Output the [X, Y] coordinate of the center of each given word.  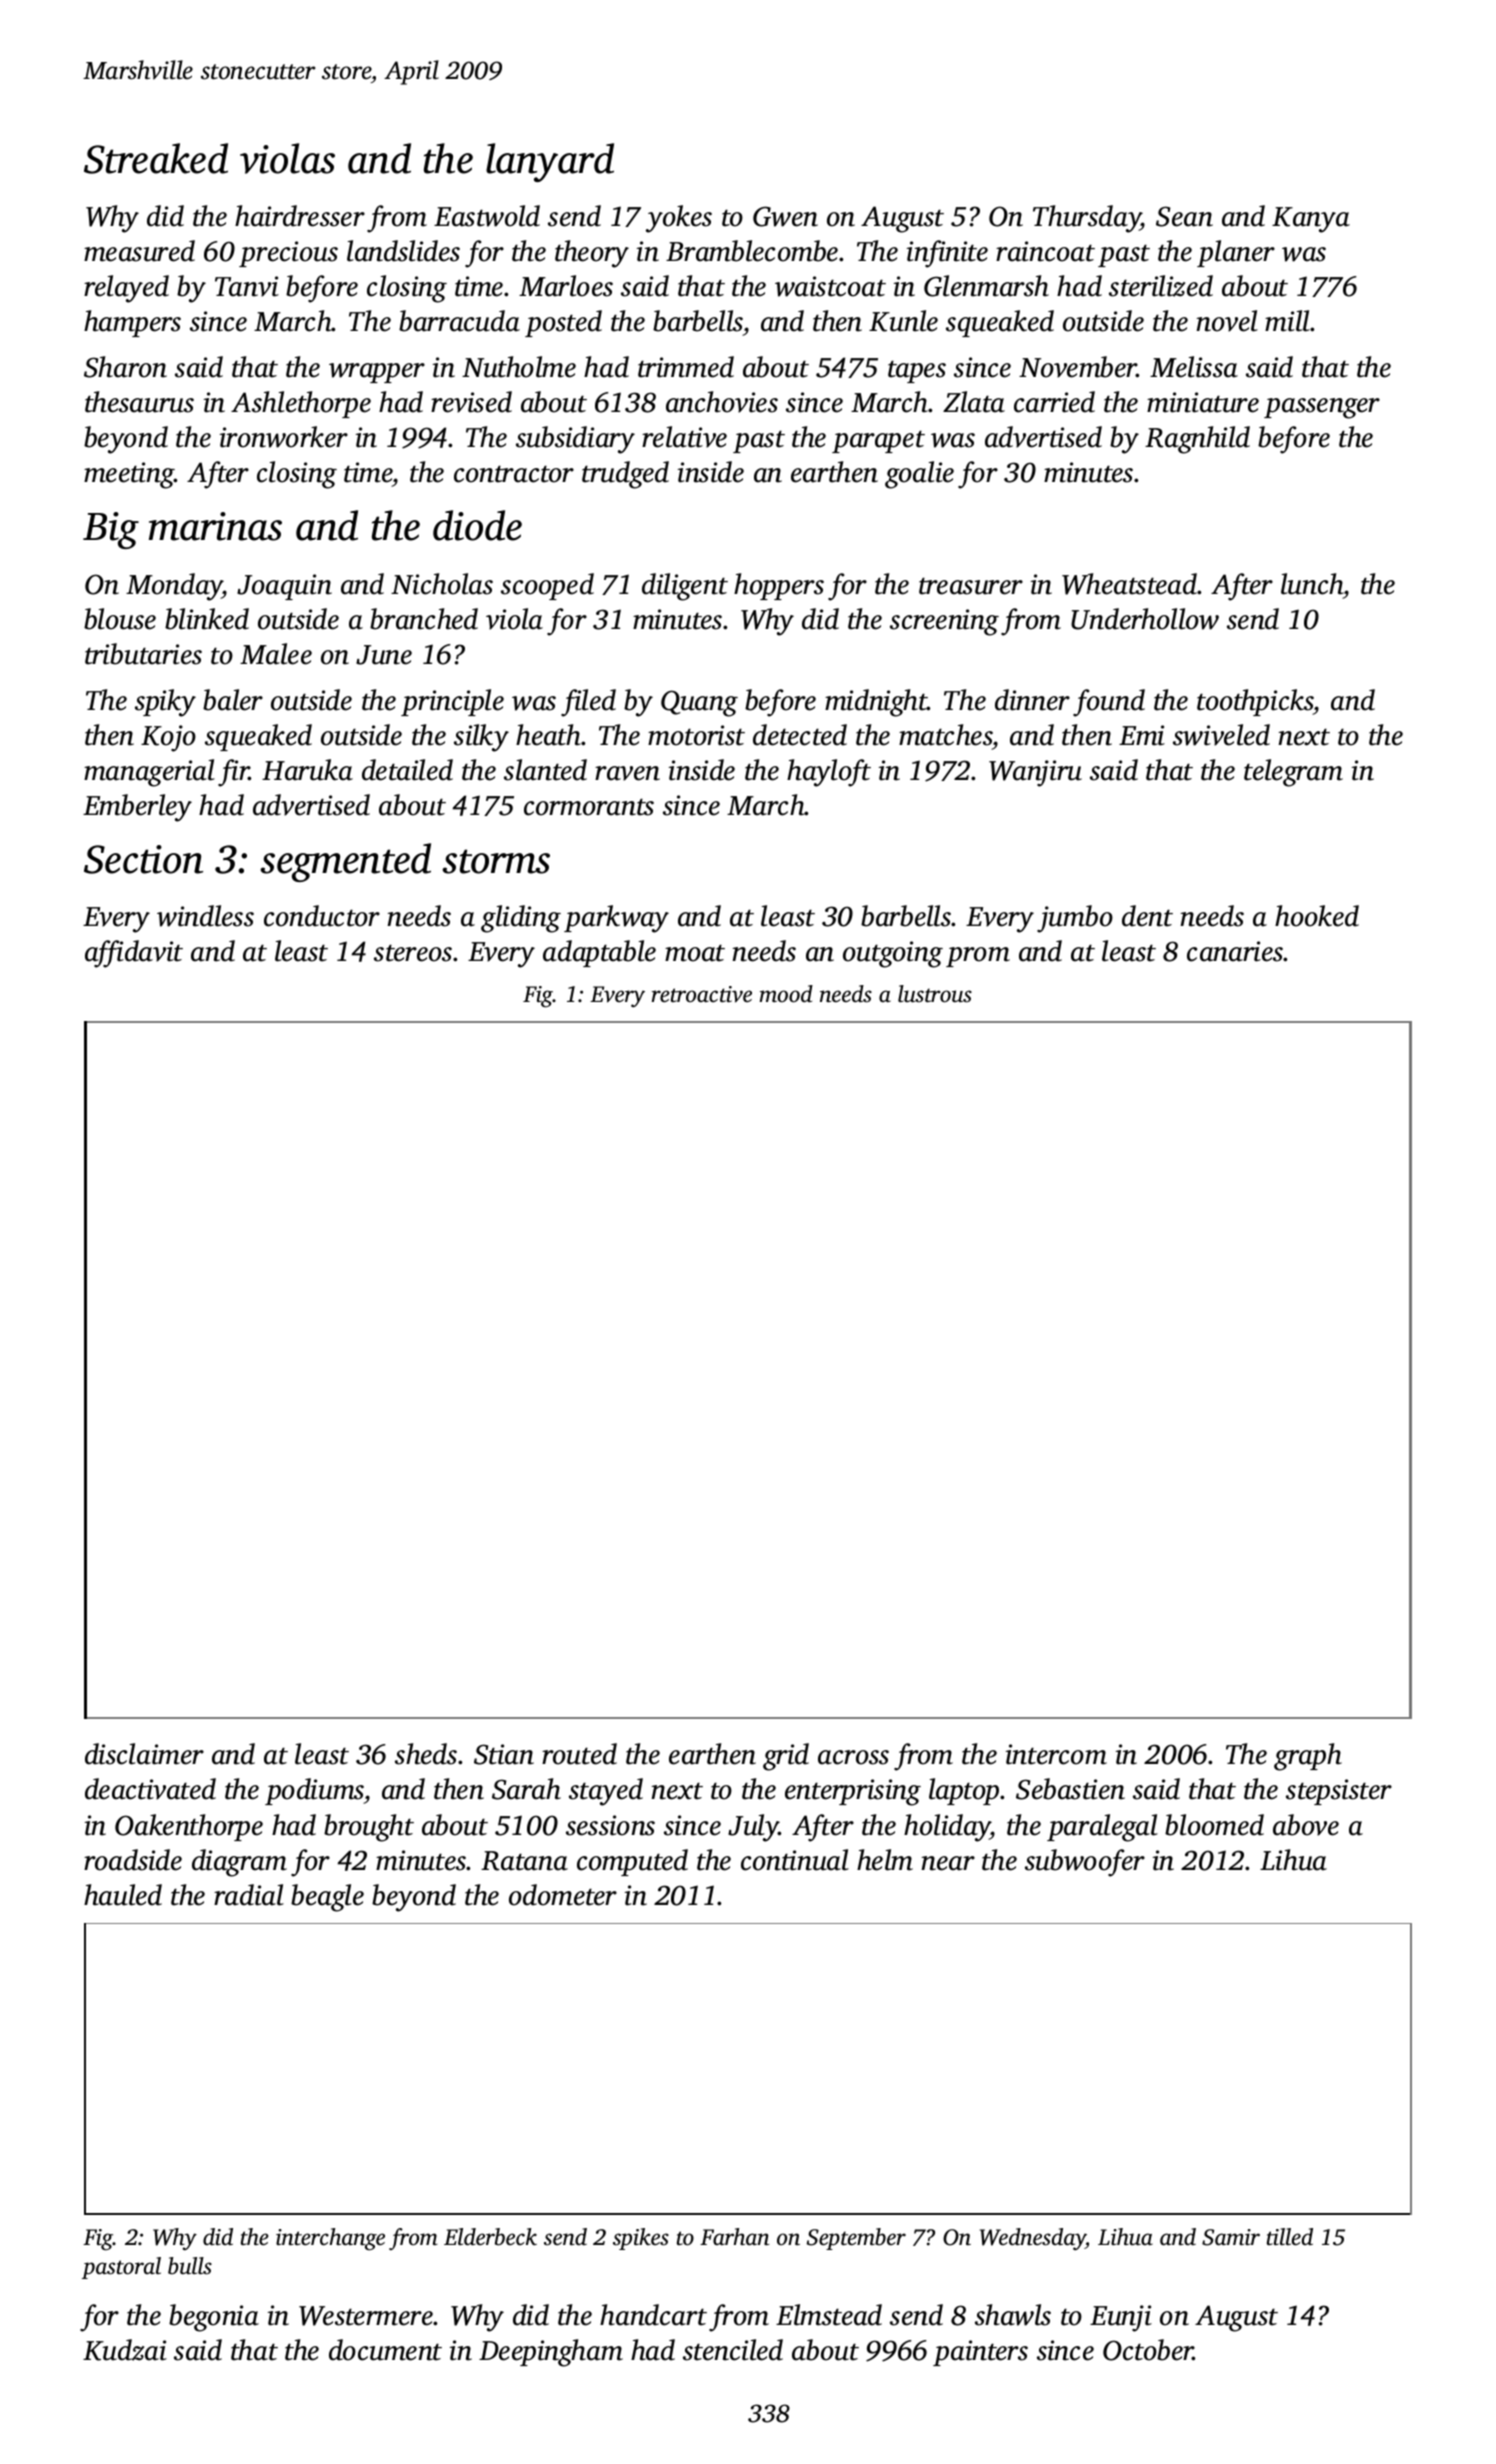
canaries [1235, 951]
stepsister [1339, 1792]
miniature [1203, 402]
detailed [407, 770]
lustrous [935, 994]
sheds [426, 1754]
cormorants [589, 807]
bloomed [1214, 1825]
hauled [123, 1895]
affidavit [134, 954]
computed [632, 1862]
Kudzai [125, 2350]
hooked [1317, 916]
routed [579, 1754]
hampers [132, 323]
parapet [878, 441]
